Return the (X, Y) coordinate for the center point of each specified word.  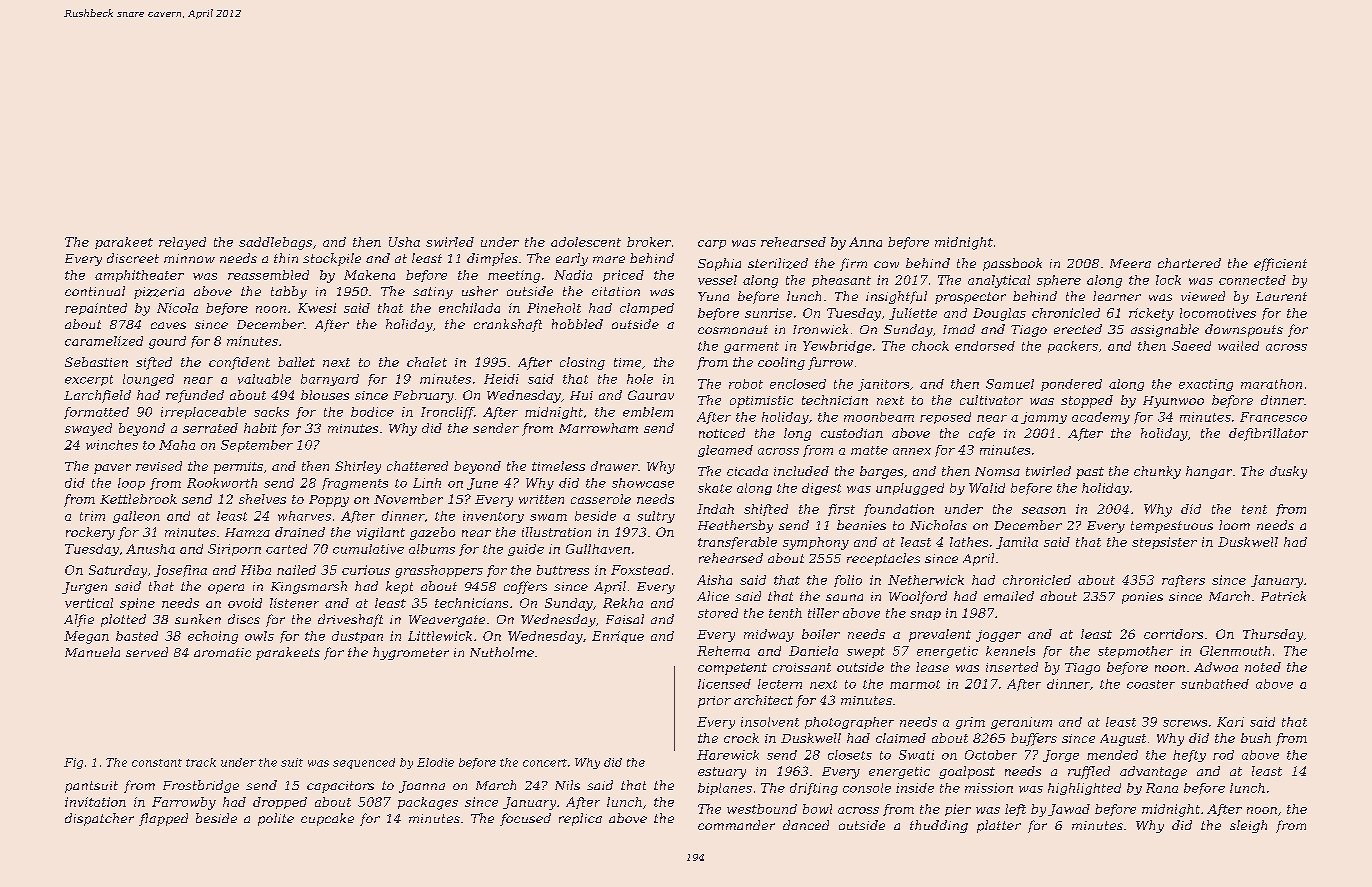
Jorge (1061, 756)
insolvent (770, 722)
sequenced (364, 763)
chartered (1189, 263)
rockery (90, 533)
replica (580, 819)
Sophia (719, 264)
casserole (601, 499)
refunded (195, 396)
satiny (433, 293)
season (1044, 510)
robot (746, 384)
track (201, 762)
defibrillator (1268, 434)
